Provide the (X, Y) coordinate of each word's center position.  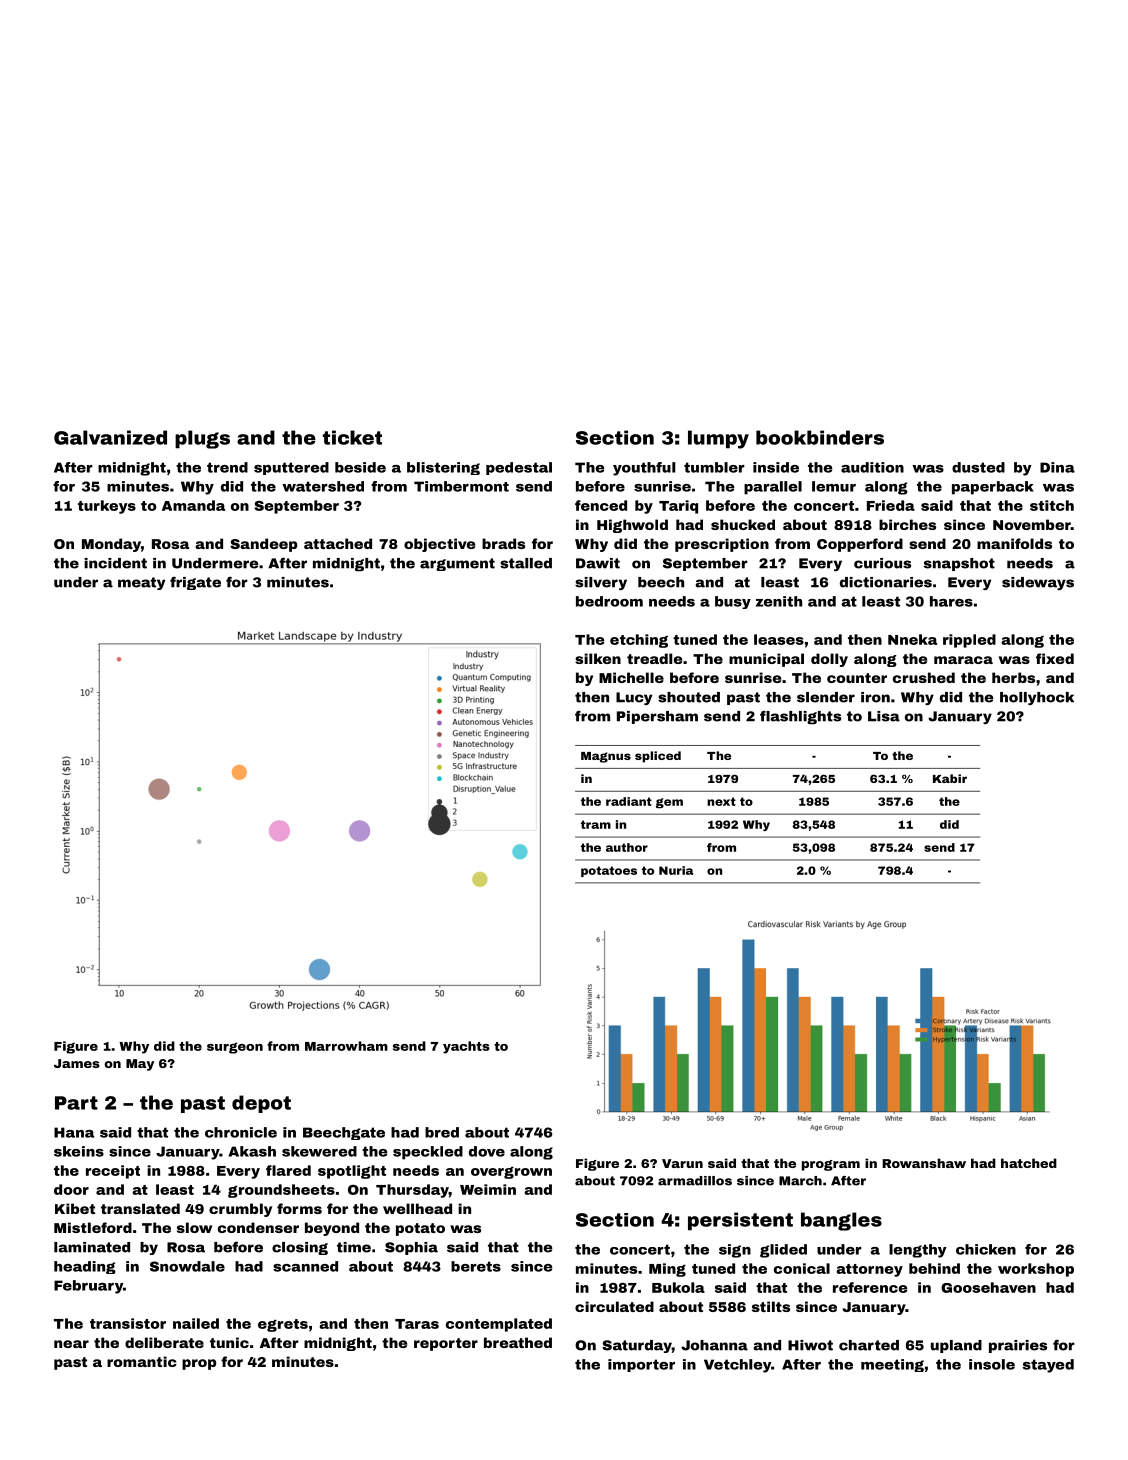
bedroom (609, 601)
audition (872, 467)
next (721, 801)
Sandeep (263, 545)
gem (669, 803)
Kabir (950, 778)
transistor (128, 1323)
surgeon (235, 1048)
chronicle (241, 1132)
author (627, 847)
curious (882, 563)
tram (596, 824)
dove (487, 1151)
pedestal (519, 468)
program (831, 1165)
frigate (195, 583)
